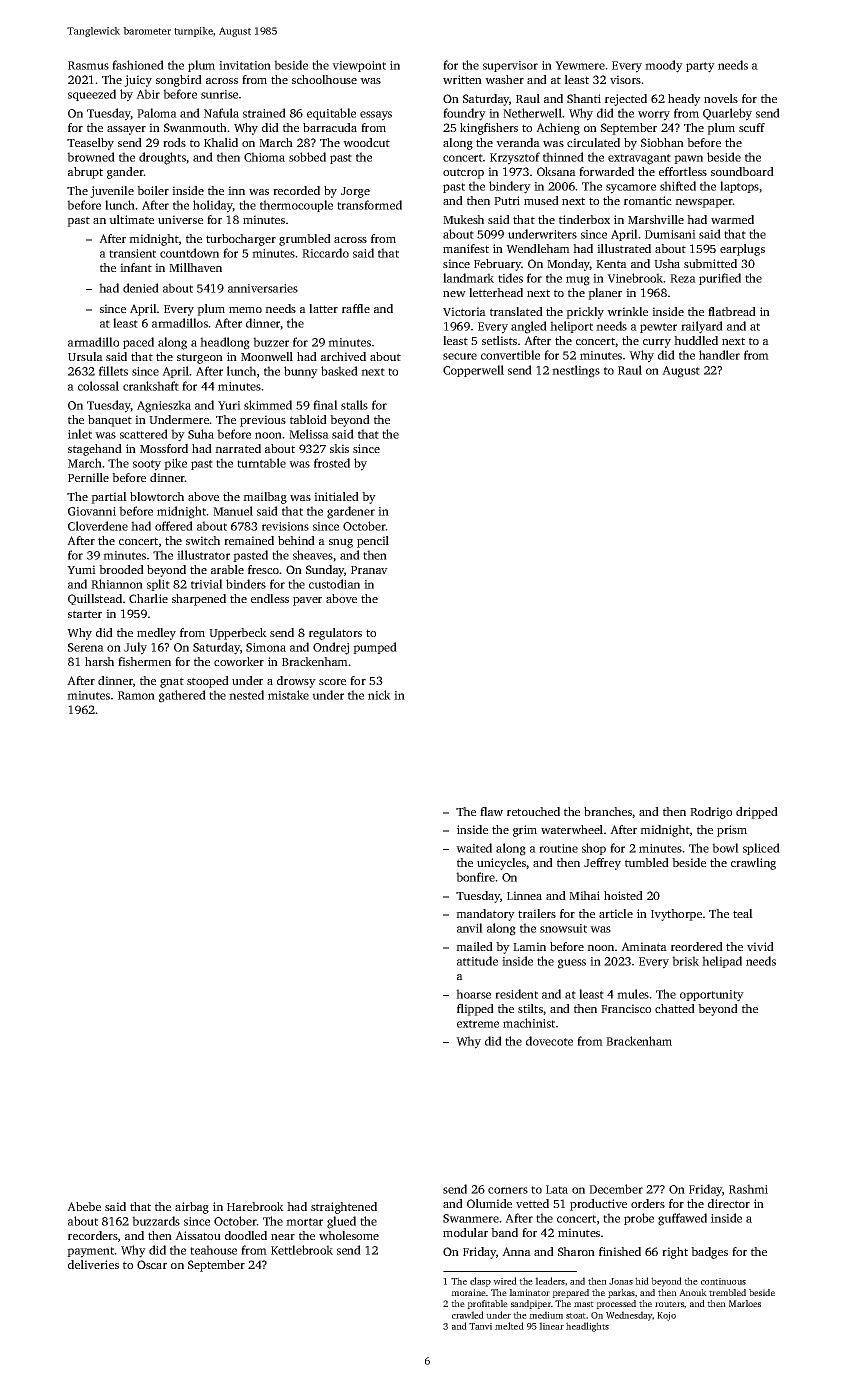 The width and height of the screenshot is (849, 1400). Describe the element at coordinates (332, 682) in the screenshot. I see `score` at that location.
